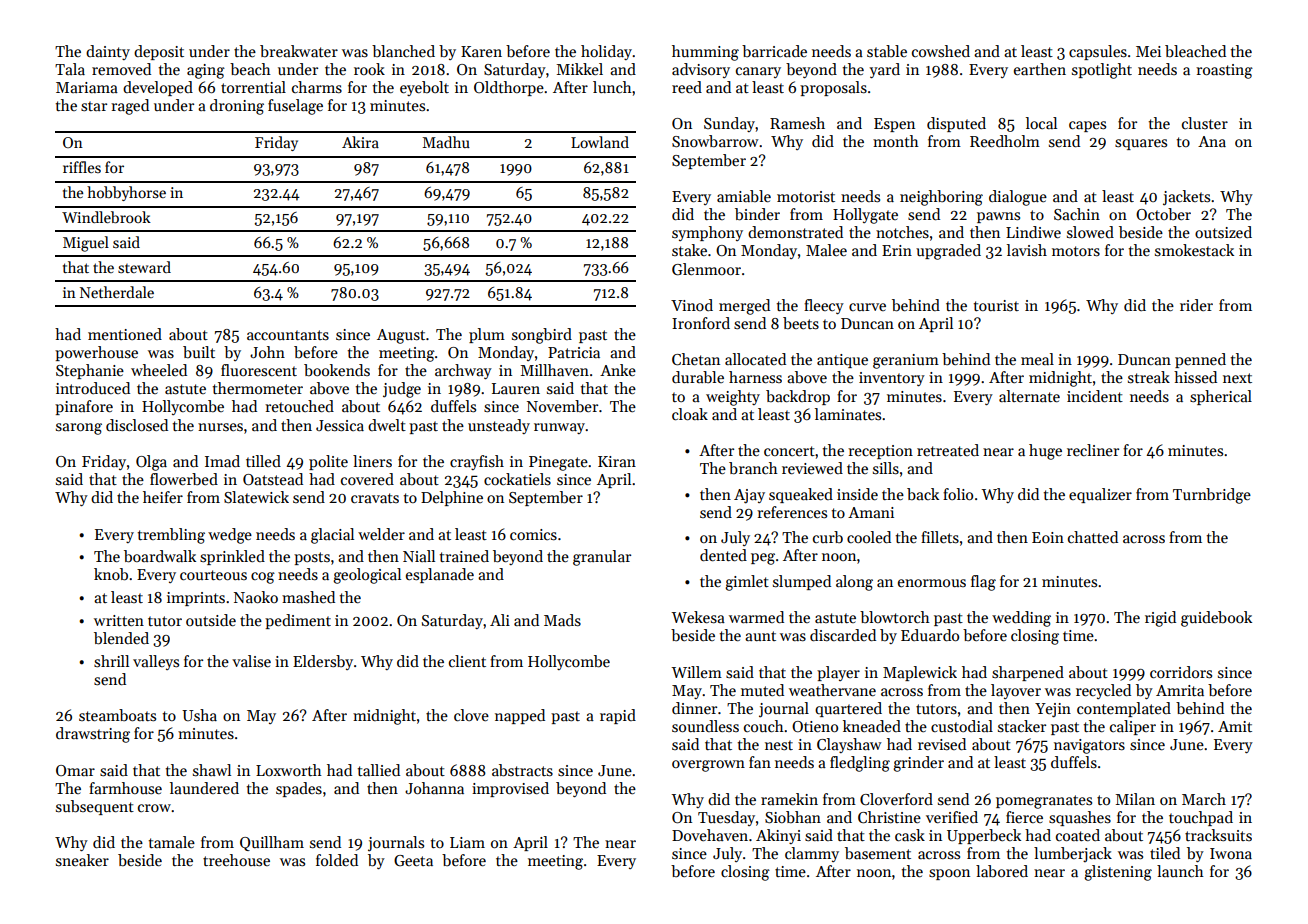 The height and width of the screenshot is (924, 1308). Describe the element at coordinates (272, 843) in the screenshot. I see `Quillham` at that location.
